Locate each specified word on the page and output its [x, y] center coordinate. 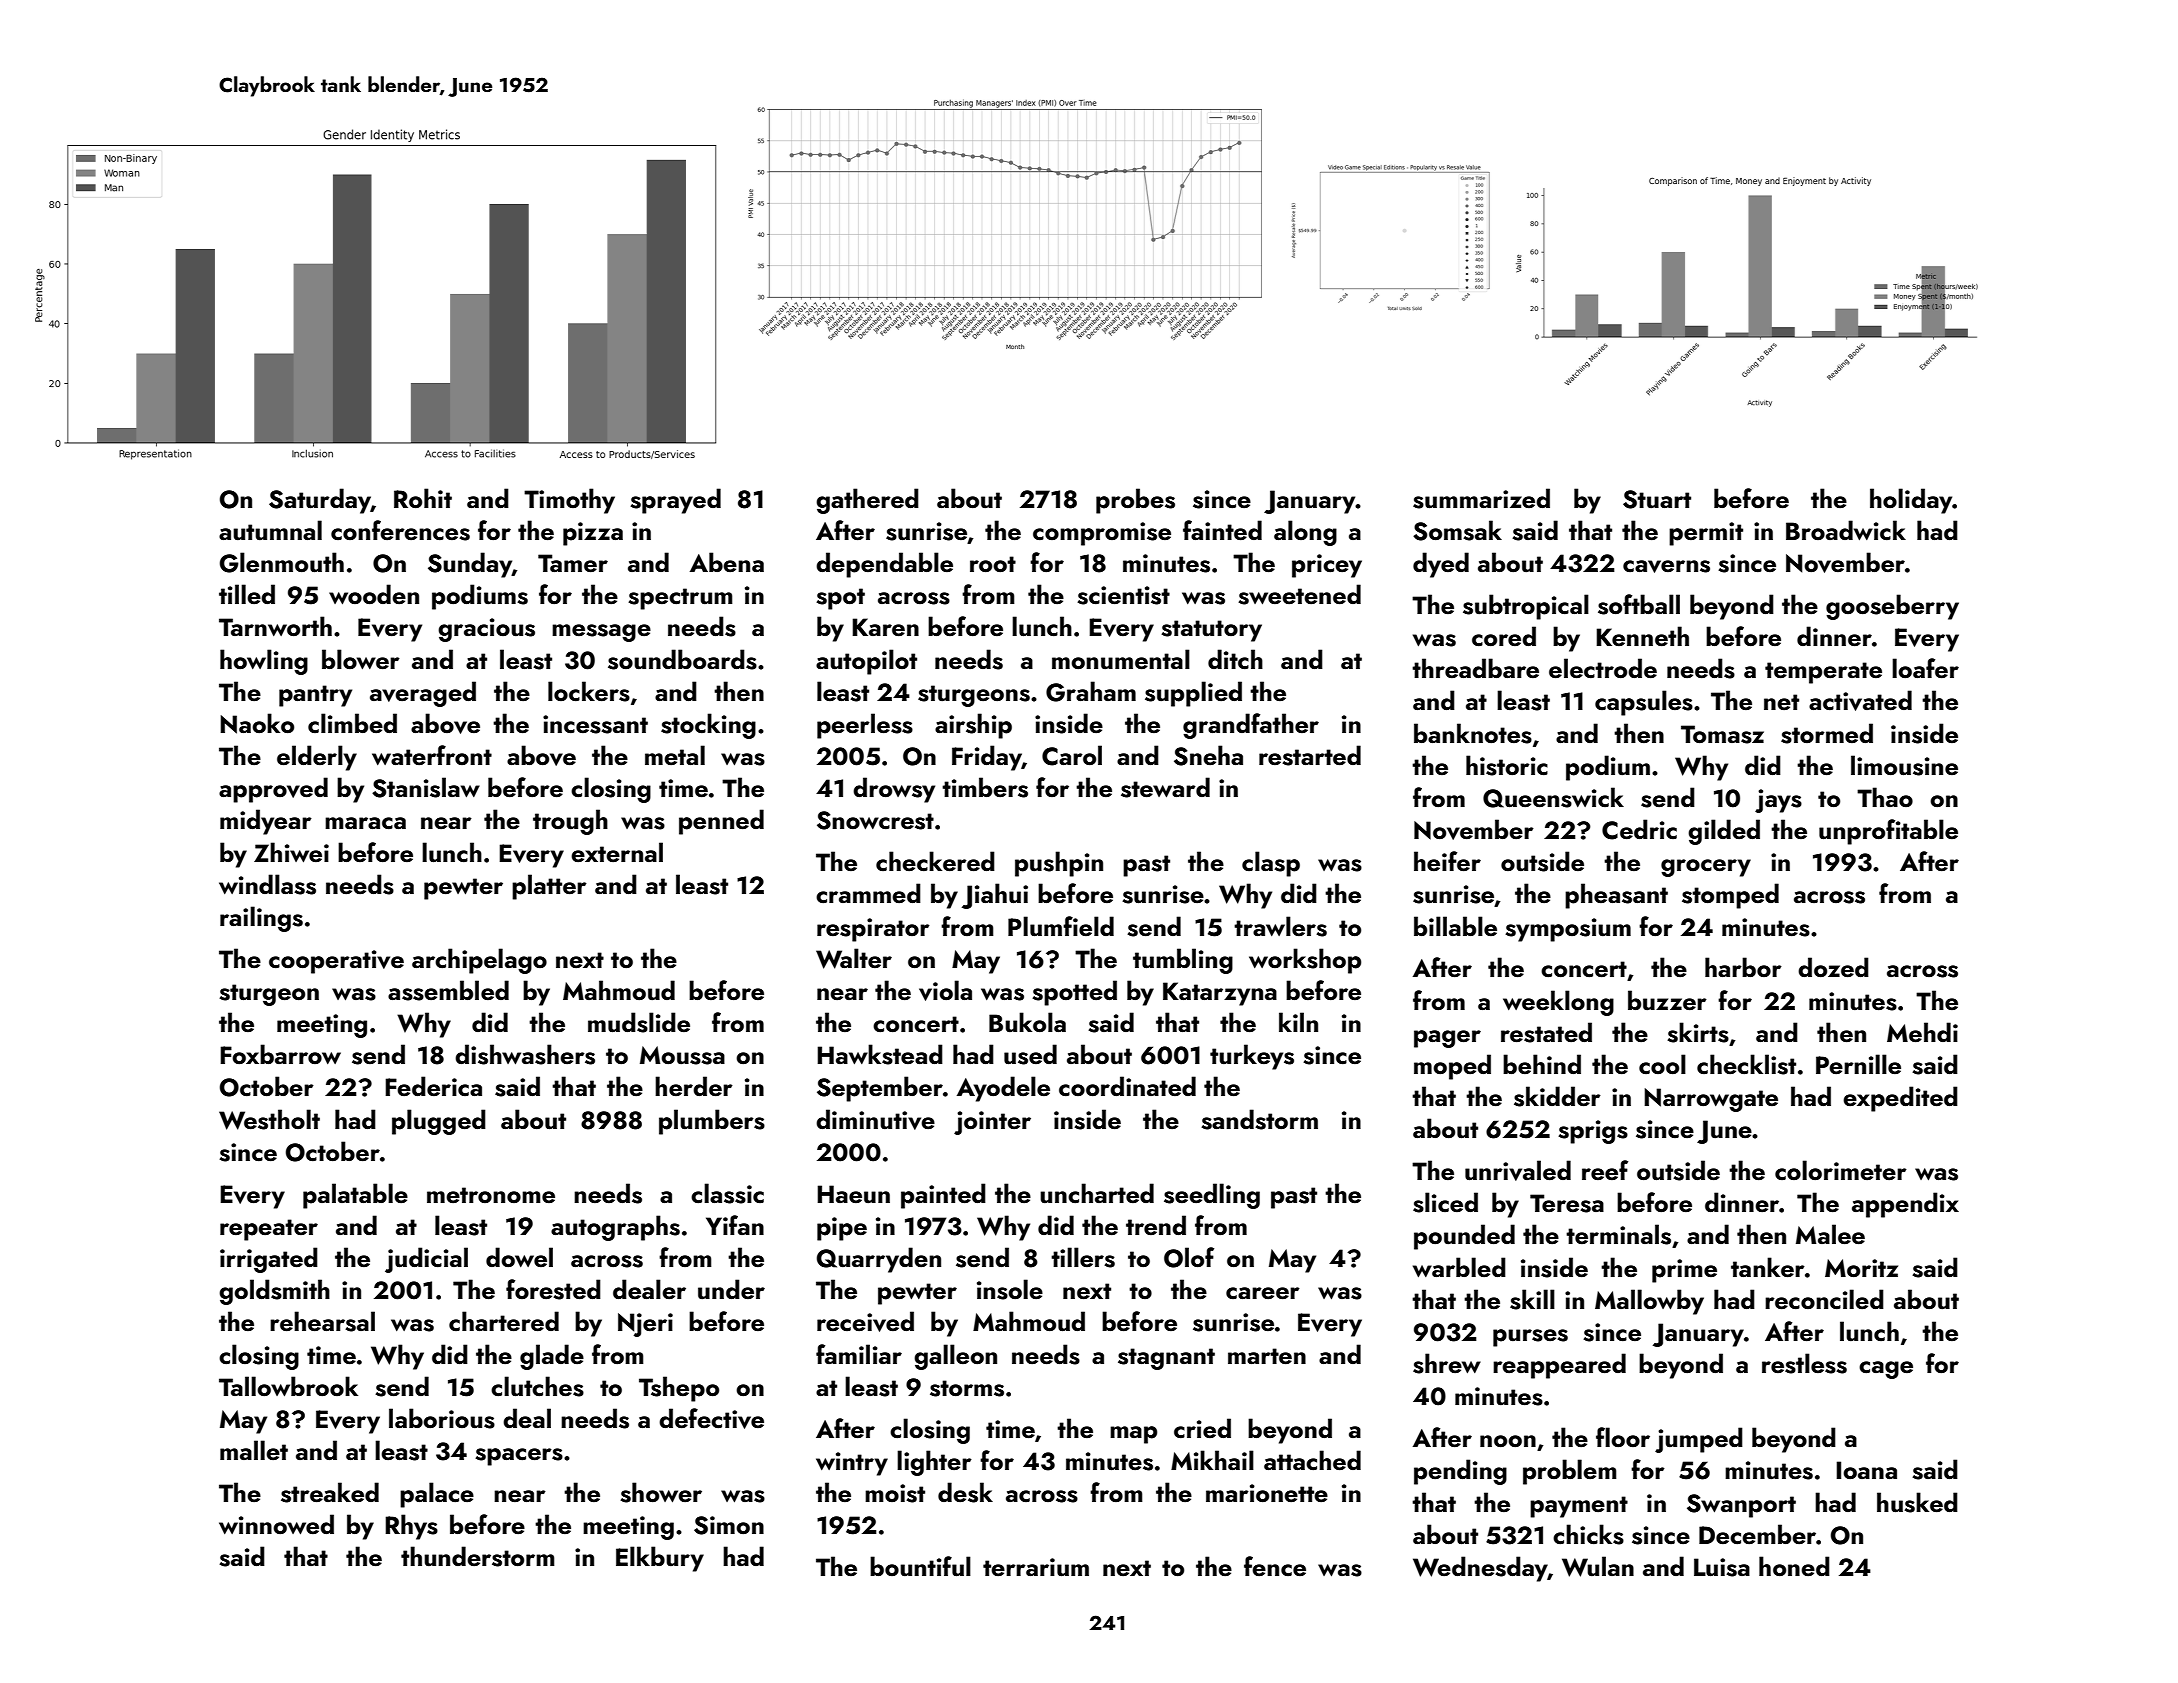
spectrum [680, 599]
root [993, 564]
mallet [254, 1450]
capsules [1644, 703]
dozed [1833, 967]
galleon [955, 1357]
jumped [1699, 1440]
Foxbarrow [280, 1054]
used [1030, 1054]
